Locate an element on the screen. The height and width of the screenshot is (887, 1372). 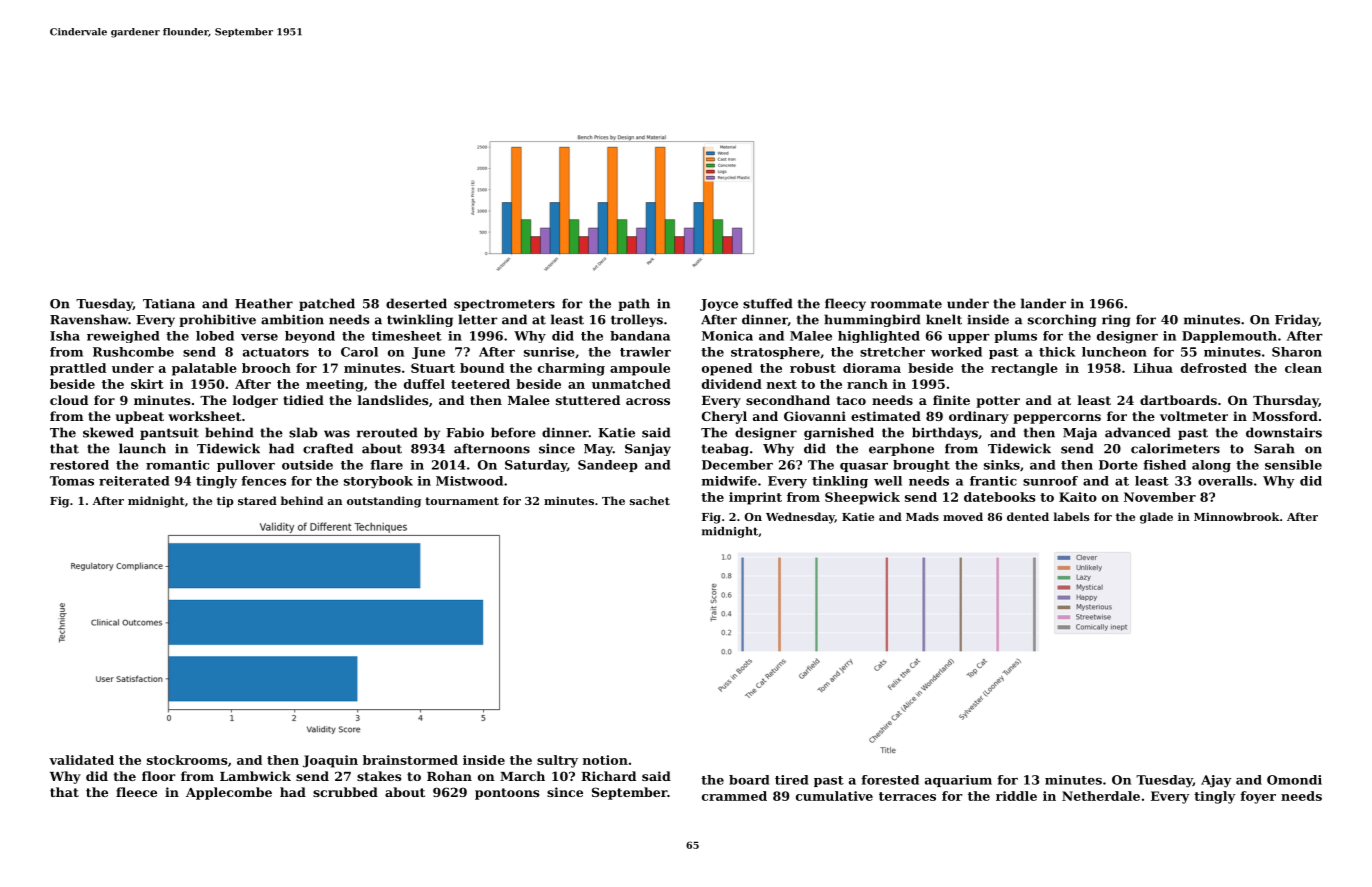
reiterated is located at coordinates (134, 481).
